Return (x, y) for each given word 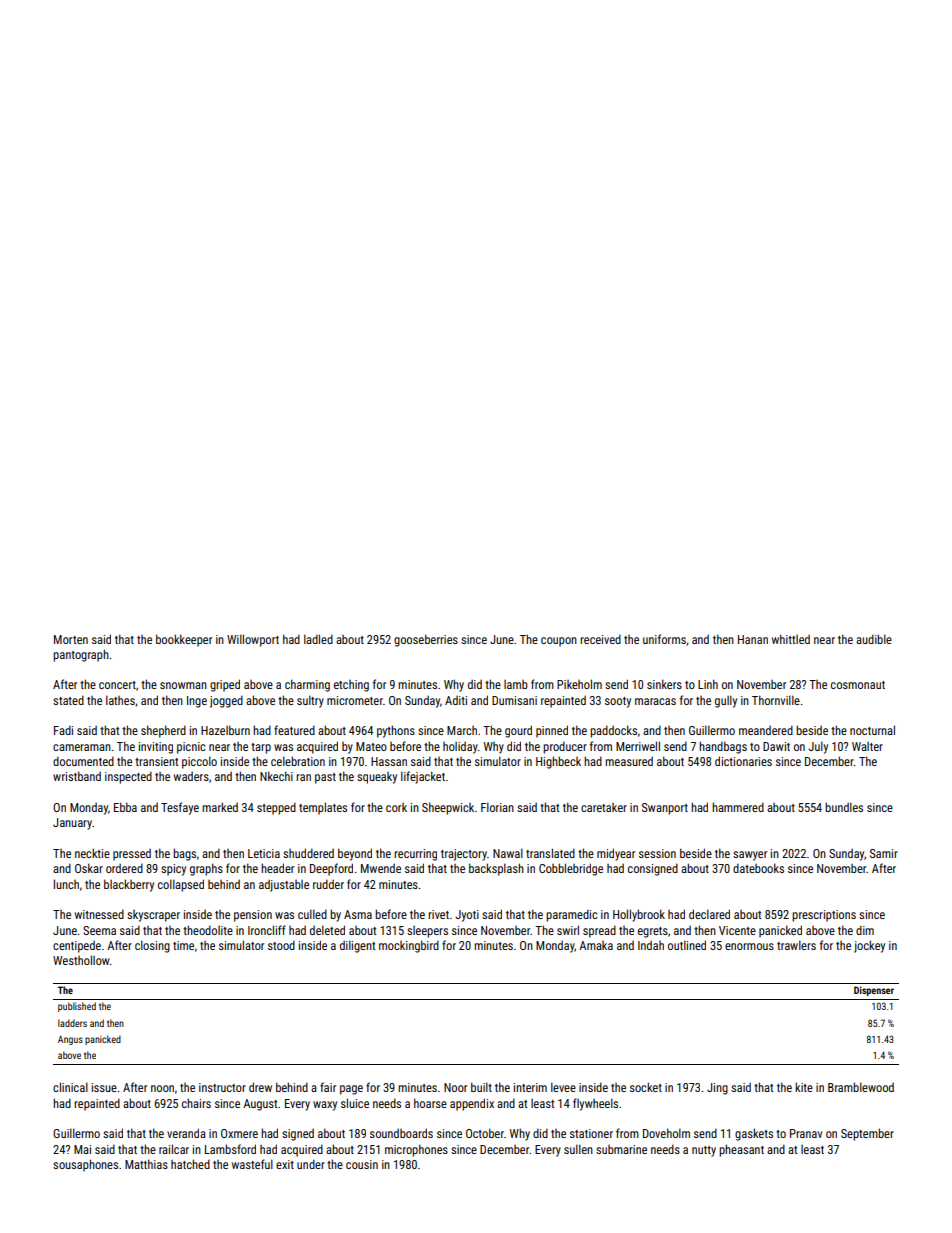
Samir (884, 853)
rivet (438, 914)
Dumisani (514, 700)
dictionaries (743, 761)
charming (307, 685)
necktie (92, 853)
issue (104, 1087)
